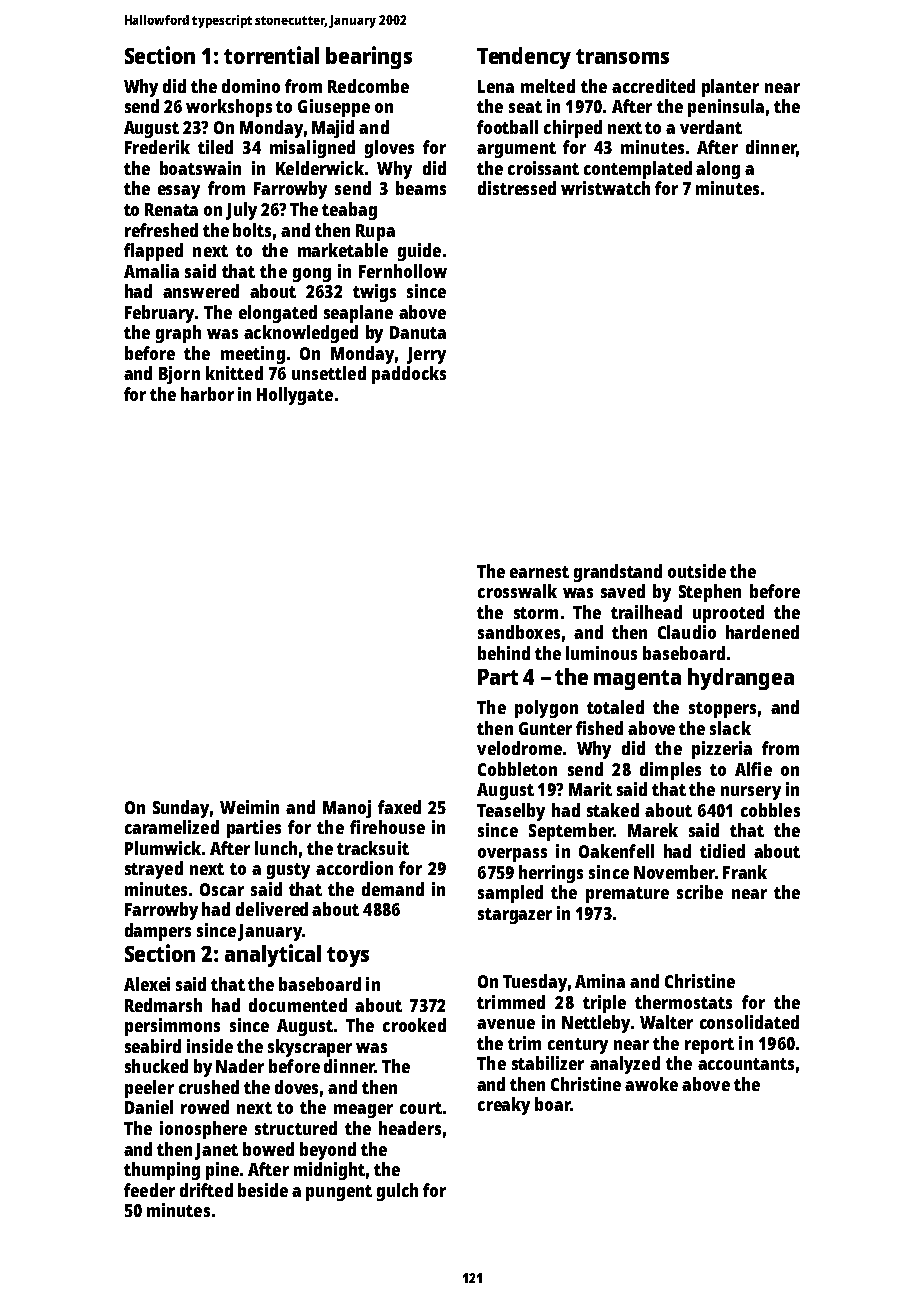 The image size is (924, 1308). What do you see at coordinates (666, 1022) in the page?
I see `Walter` at bounding box center [666, 1022].
